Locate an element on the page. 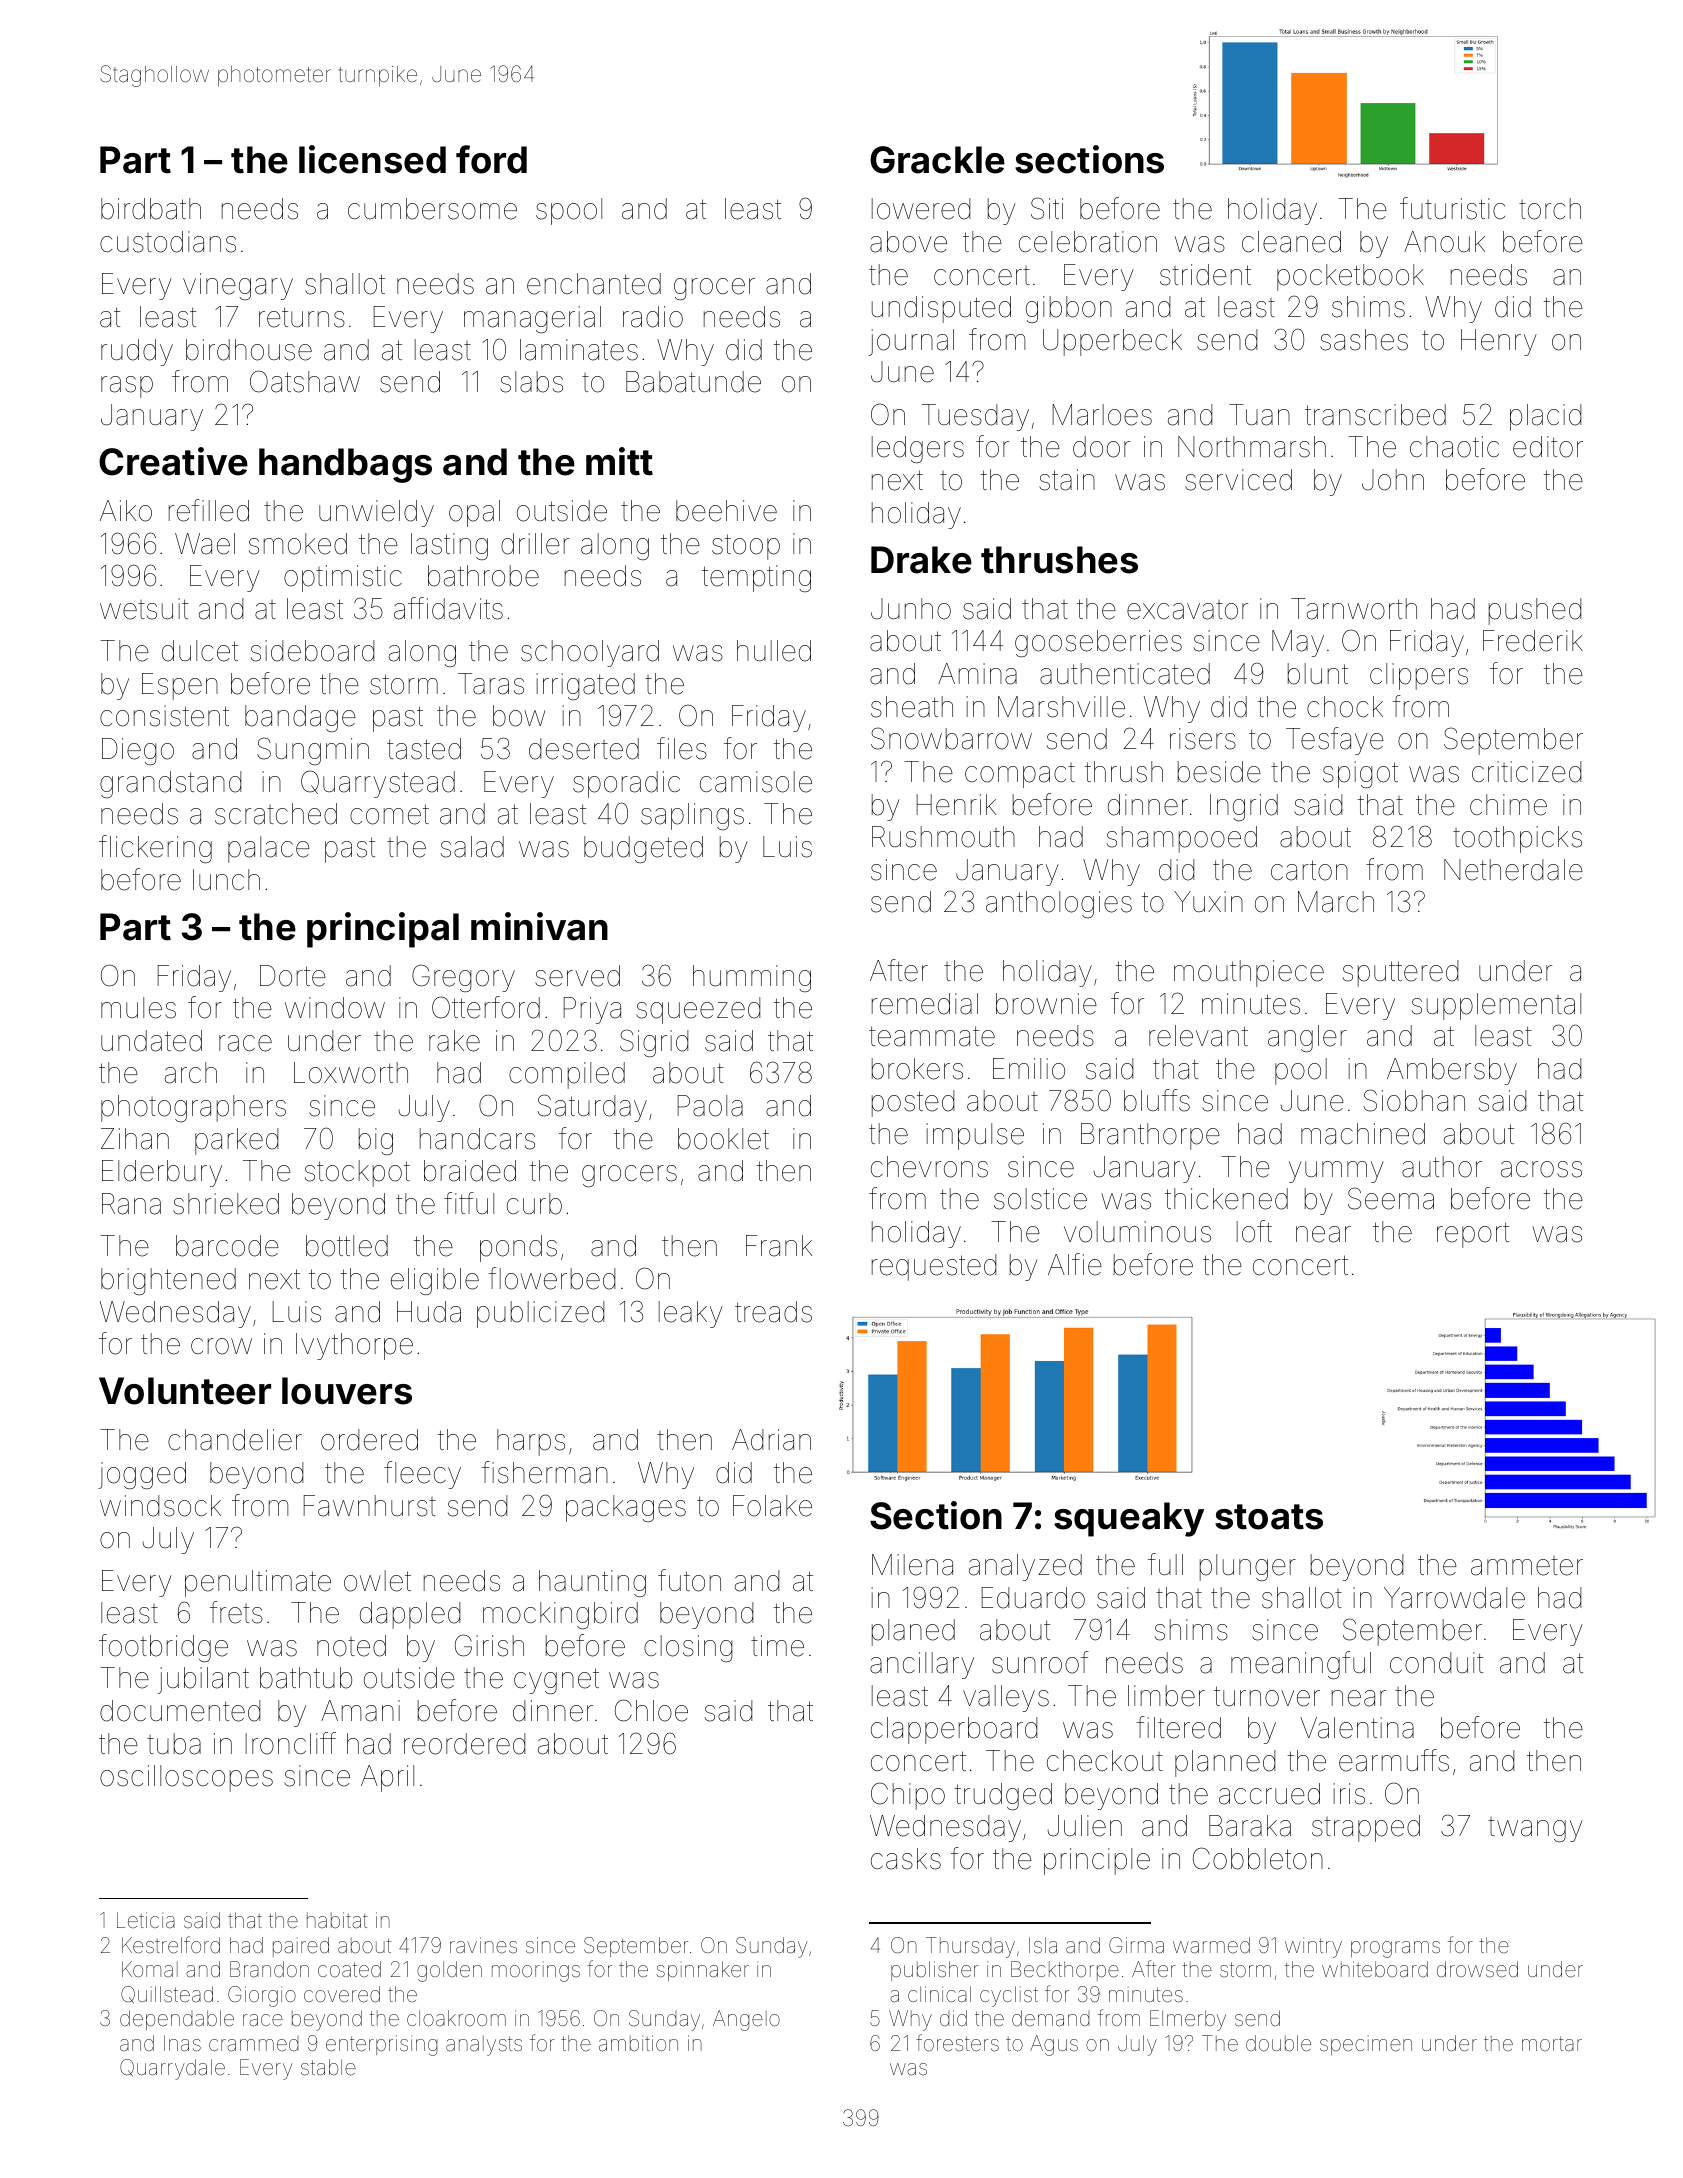 Image resolution: width=1683 pixels, height=2178 pixels. habitat is located at coordinates (337, 1920).
